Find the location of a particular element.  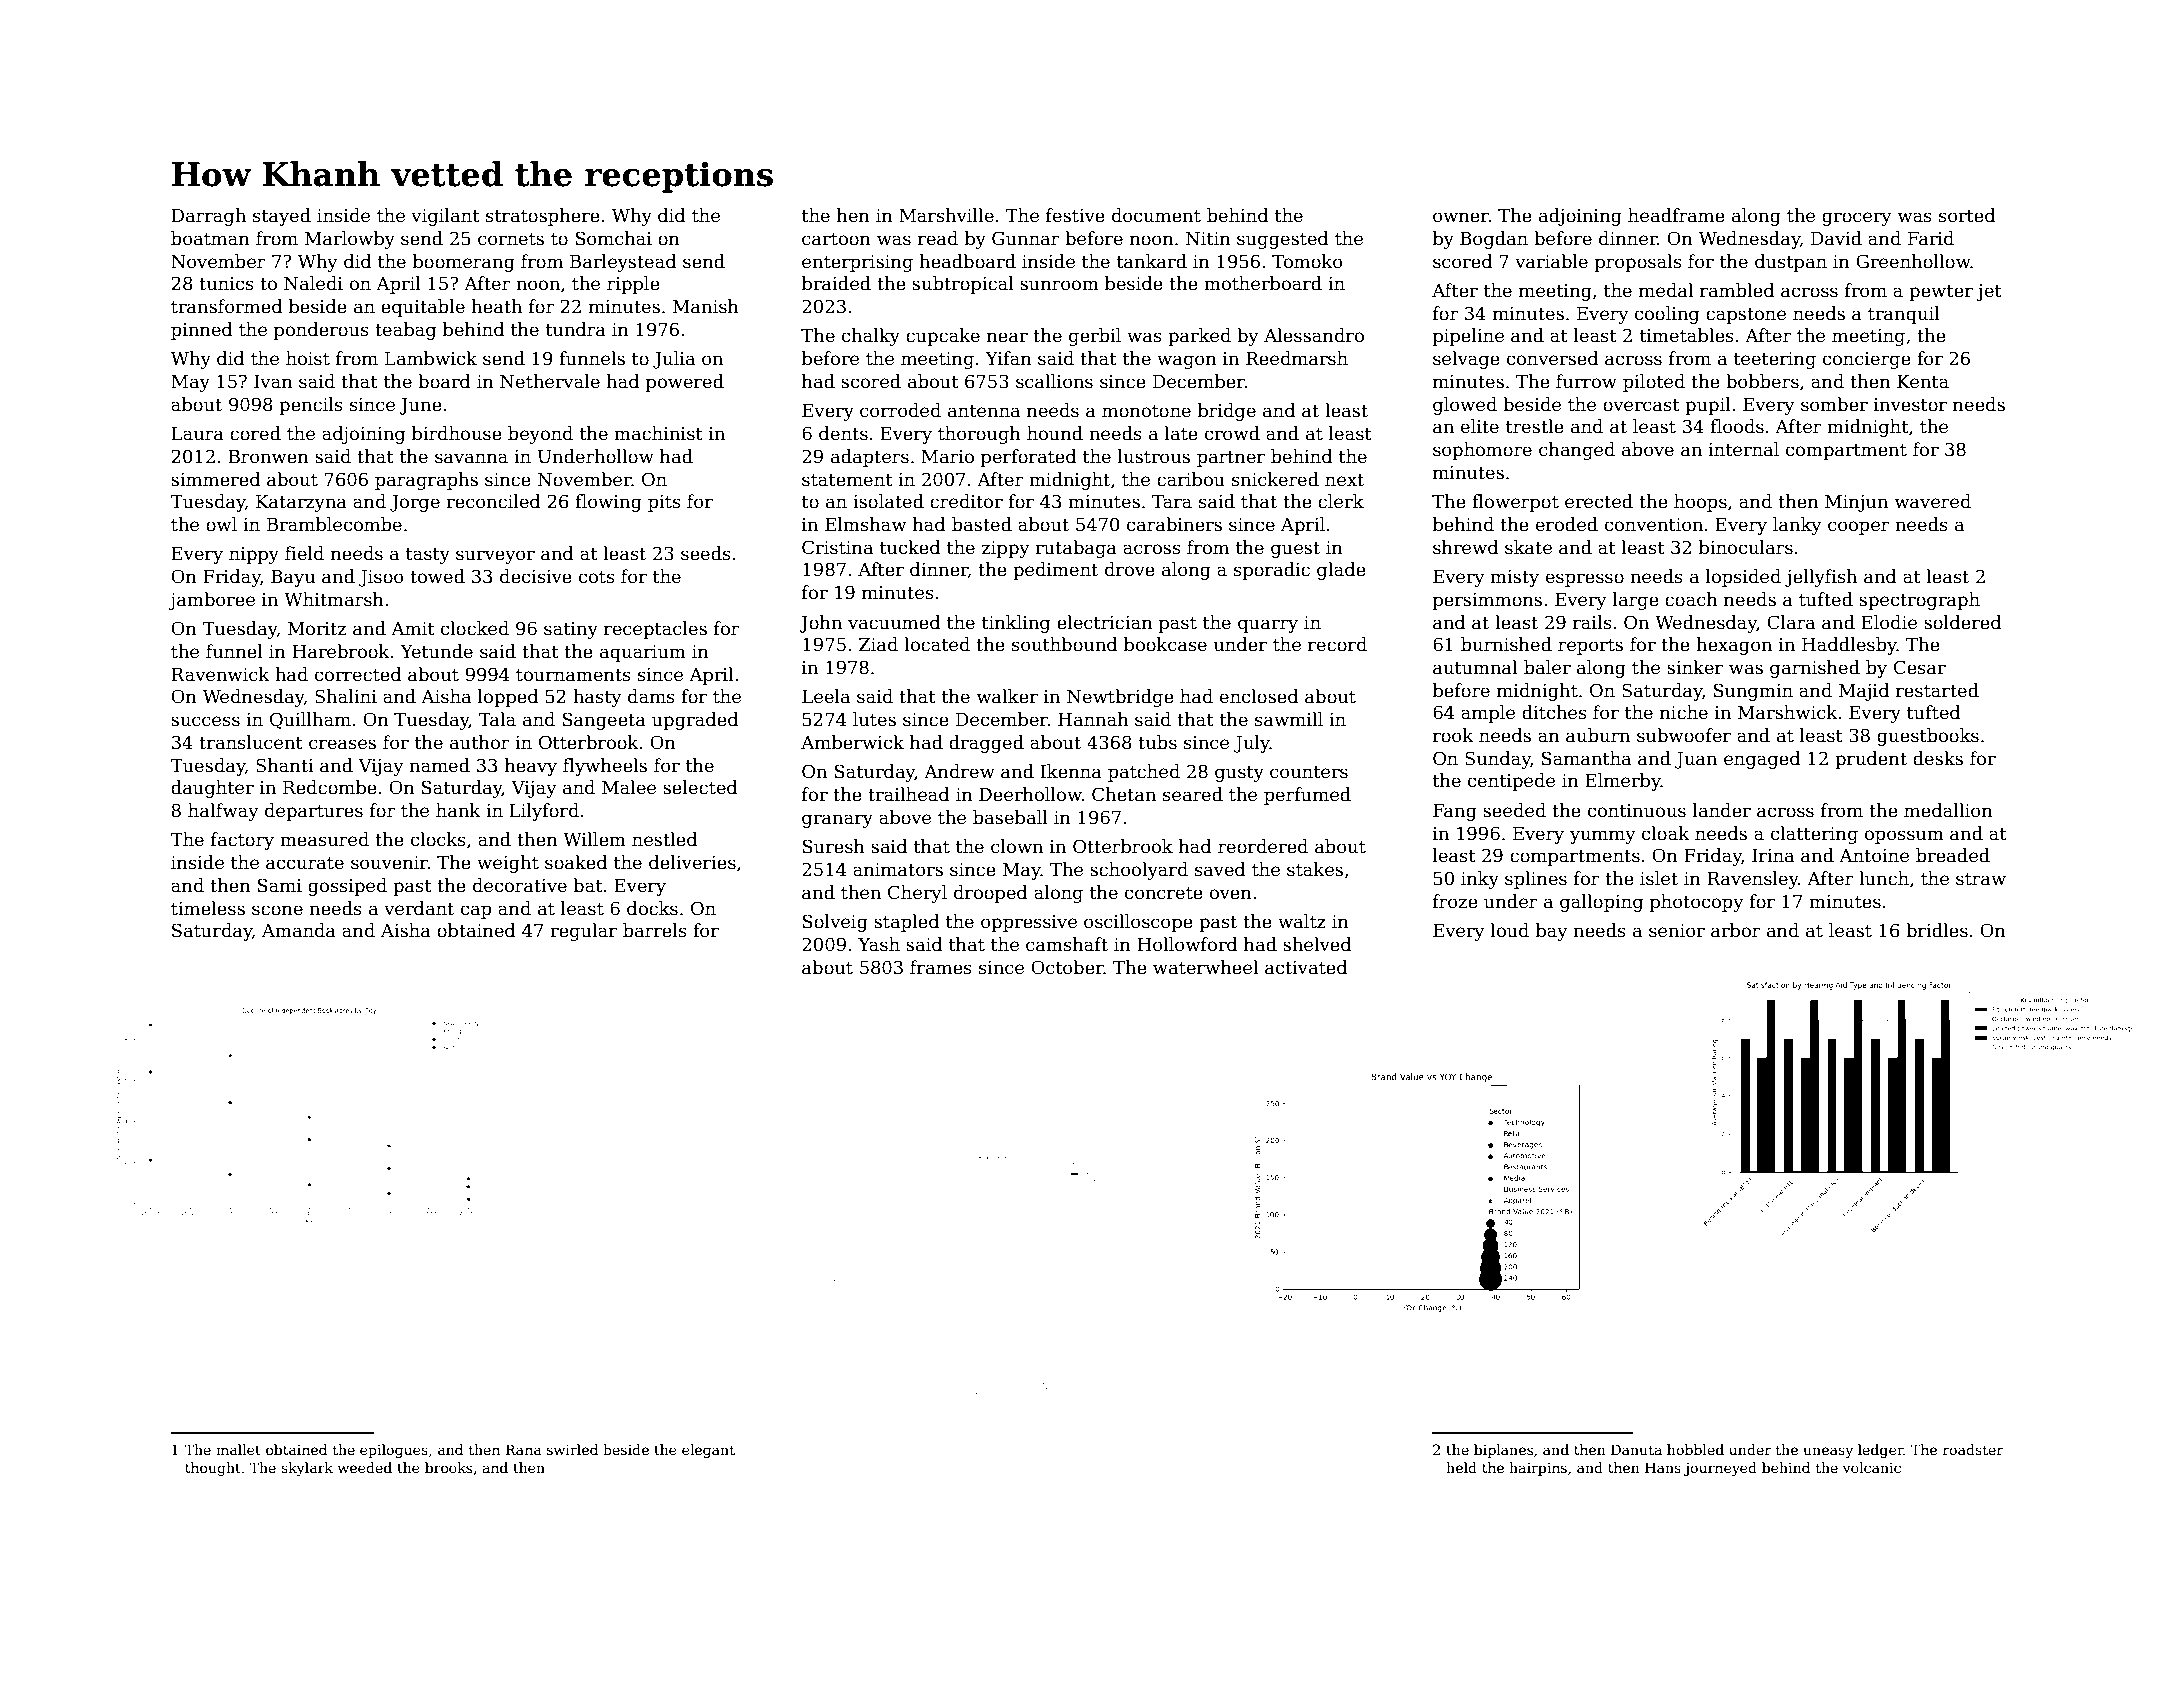

owner is located at coordinates (1461, 217).
